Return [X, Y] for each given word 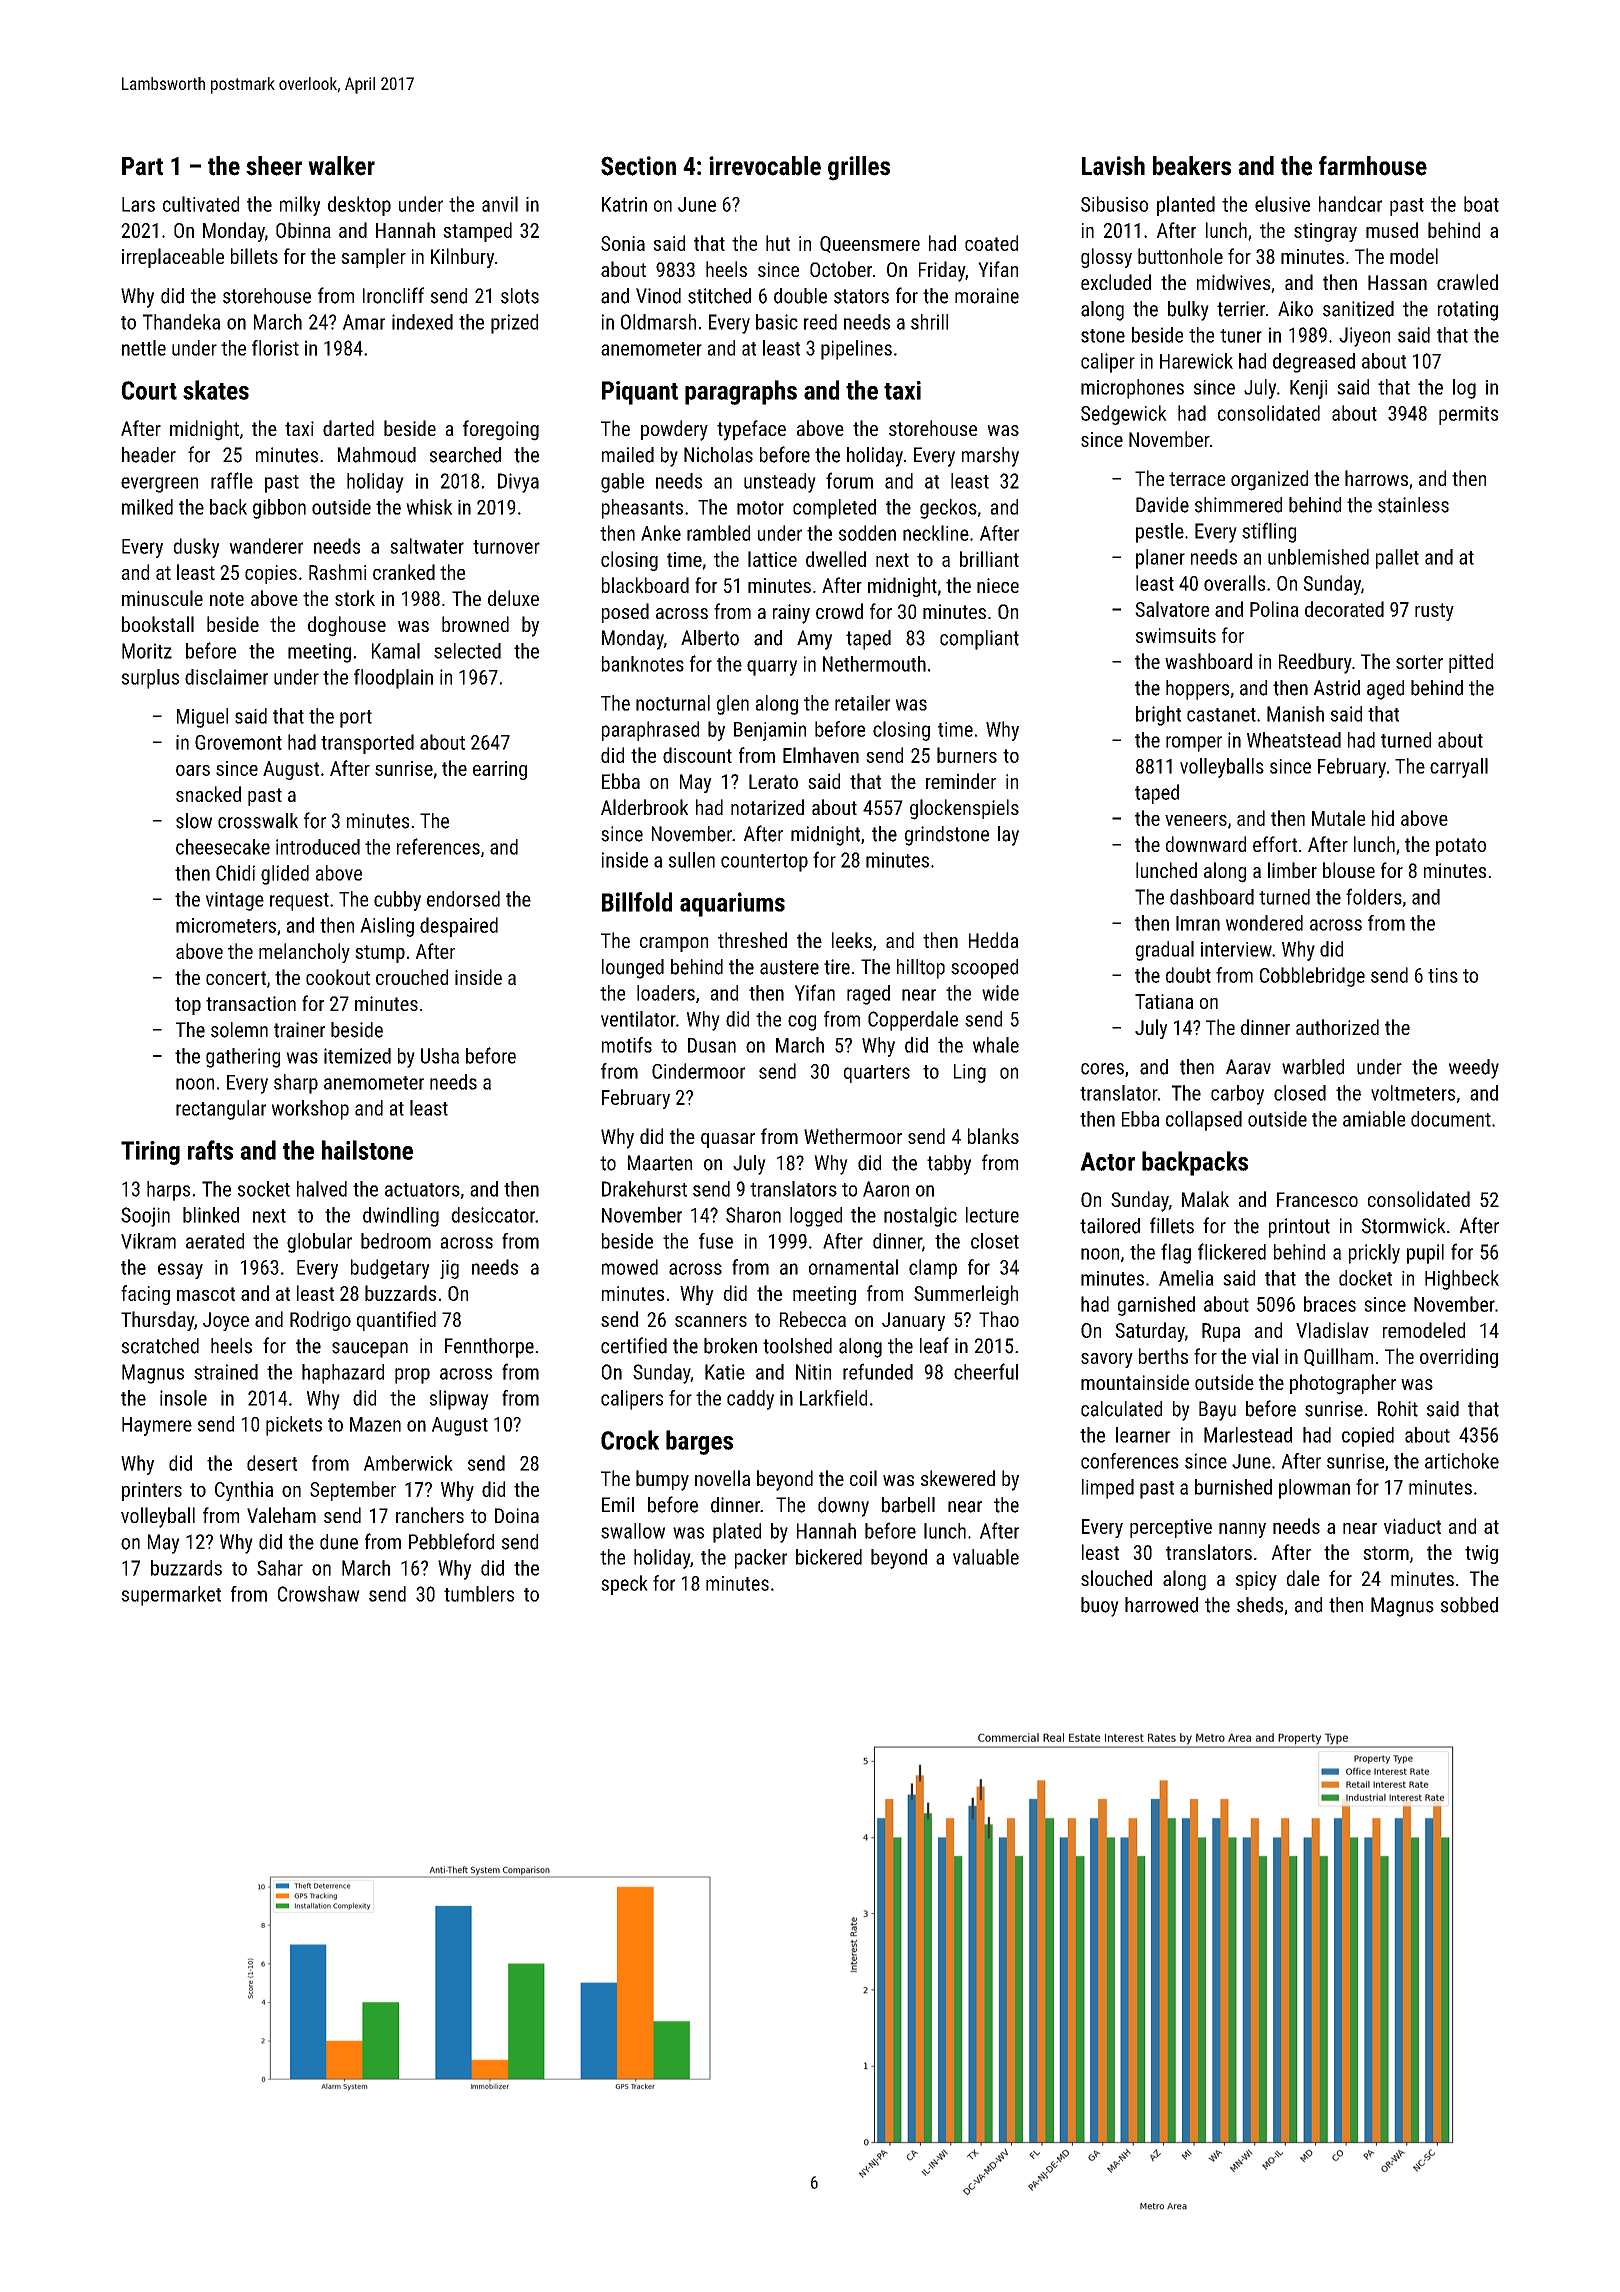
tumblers [479, 1594]
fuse [716, 1241]
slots [520, 296]
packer [761, 1559]
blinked [211, 1215]
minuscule [162, 598]
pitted [1471, 663]
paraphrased [650, 731]
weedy [1474, 1069]
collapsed [1204, 1121]
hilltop [921, 969]
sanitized [1358, 309]
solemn [239, 1030]
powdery [674, 430]
